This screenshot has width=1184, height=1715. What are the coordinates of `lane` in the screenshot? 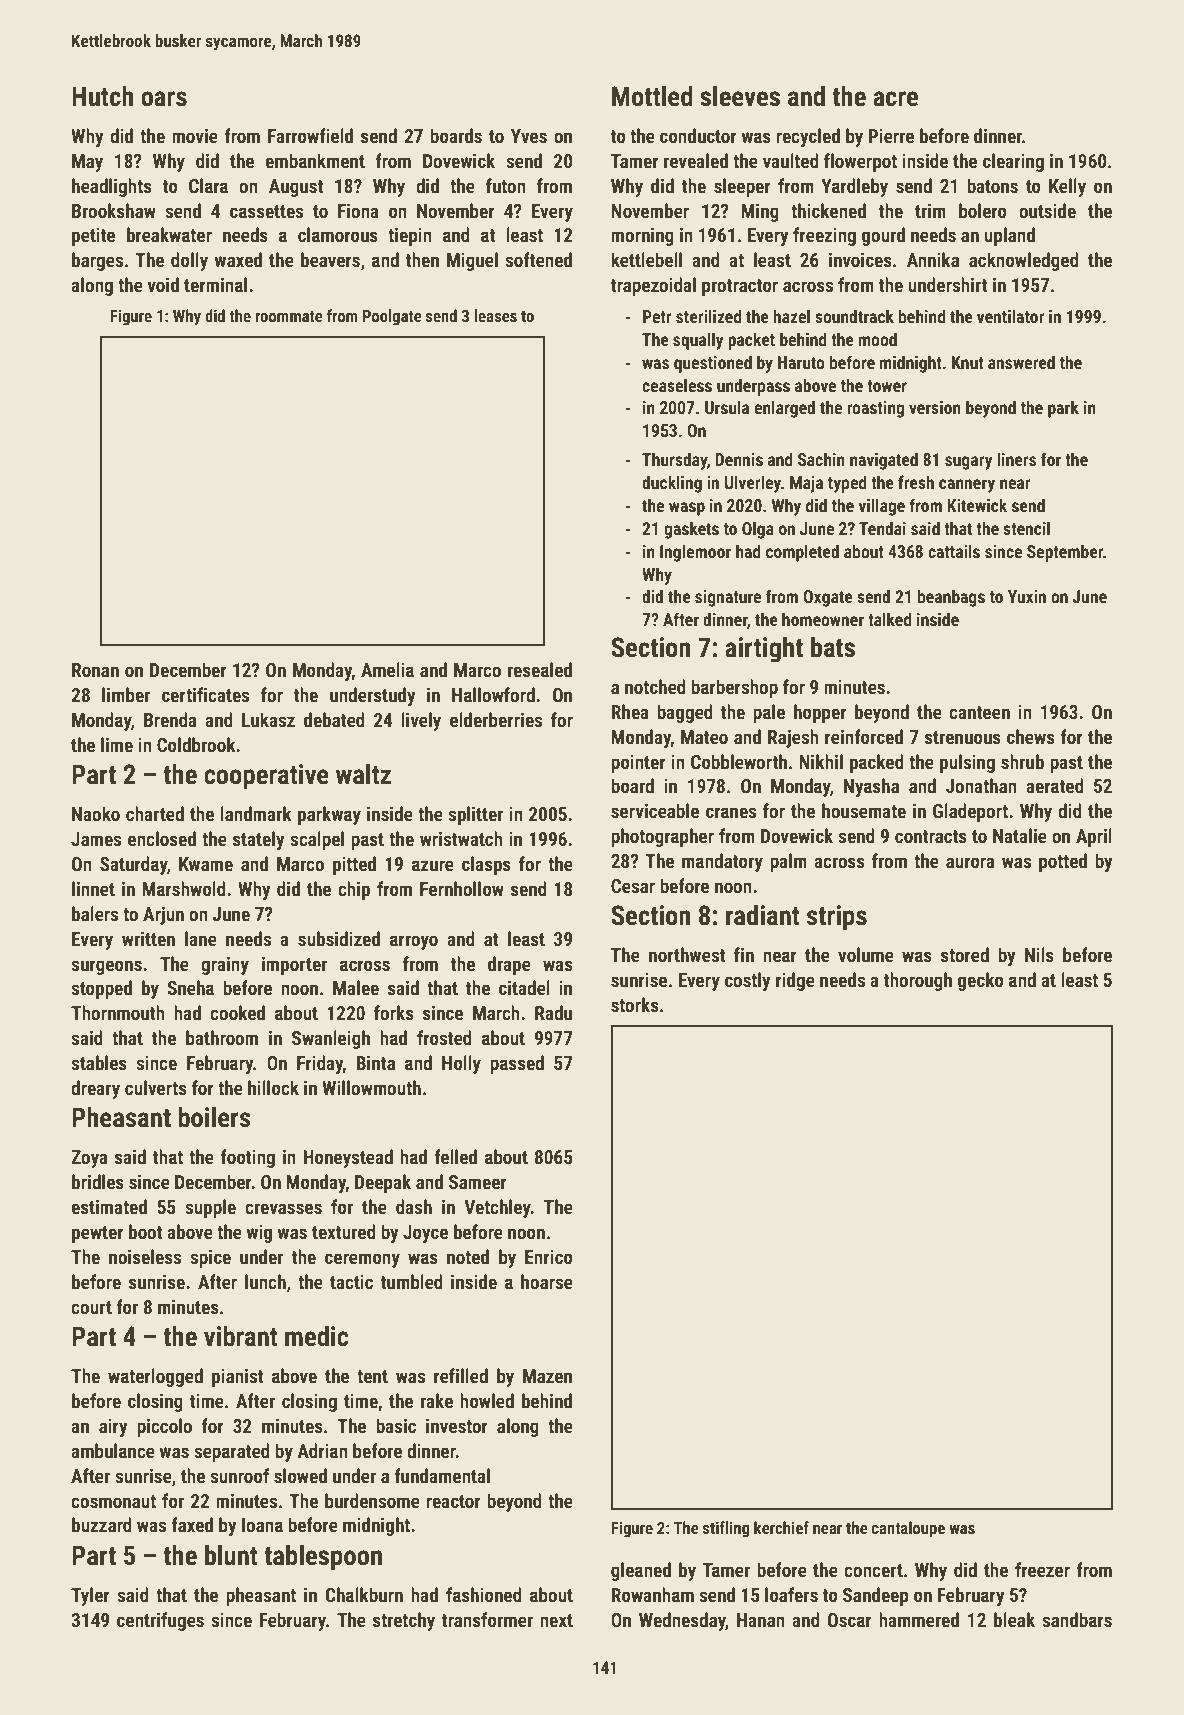 It's located at (201, 938).
